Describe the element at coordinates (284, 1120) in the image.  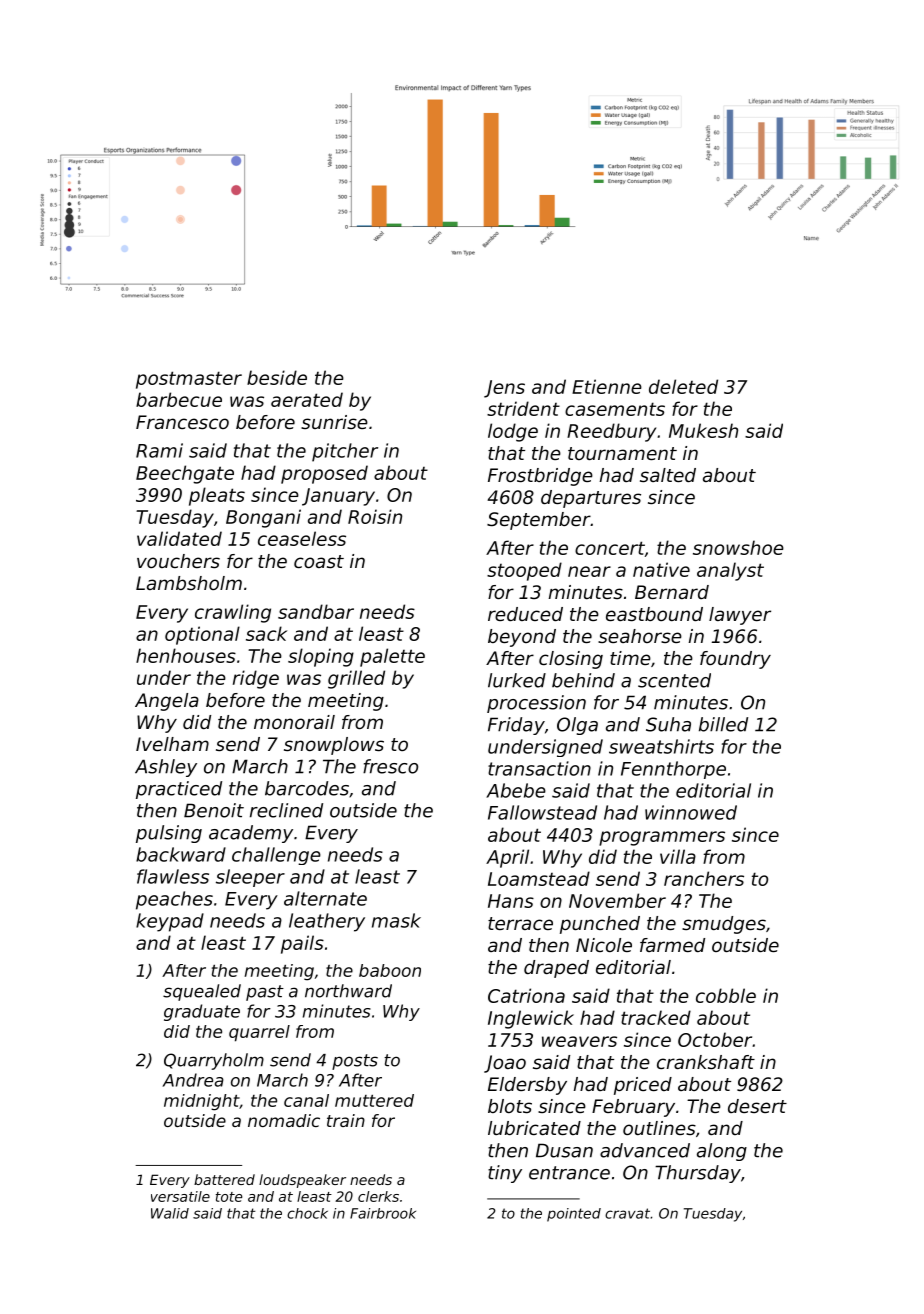
I see `nomadic` at that location.
